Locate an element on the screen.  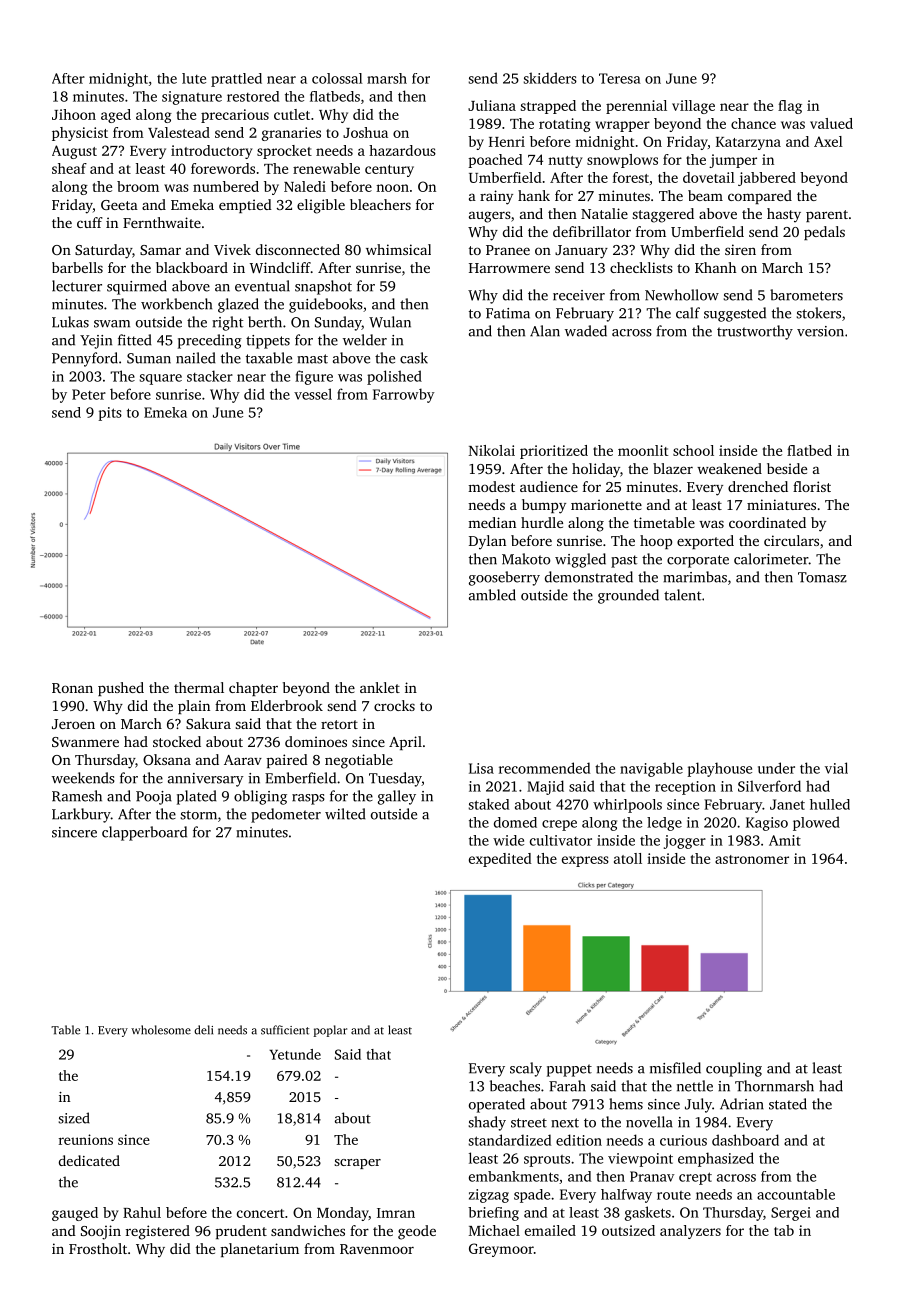
zigzag is located at coordinates (489, 1196).
